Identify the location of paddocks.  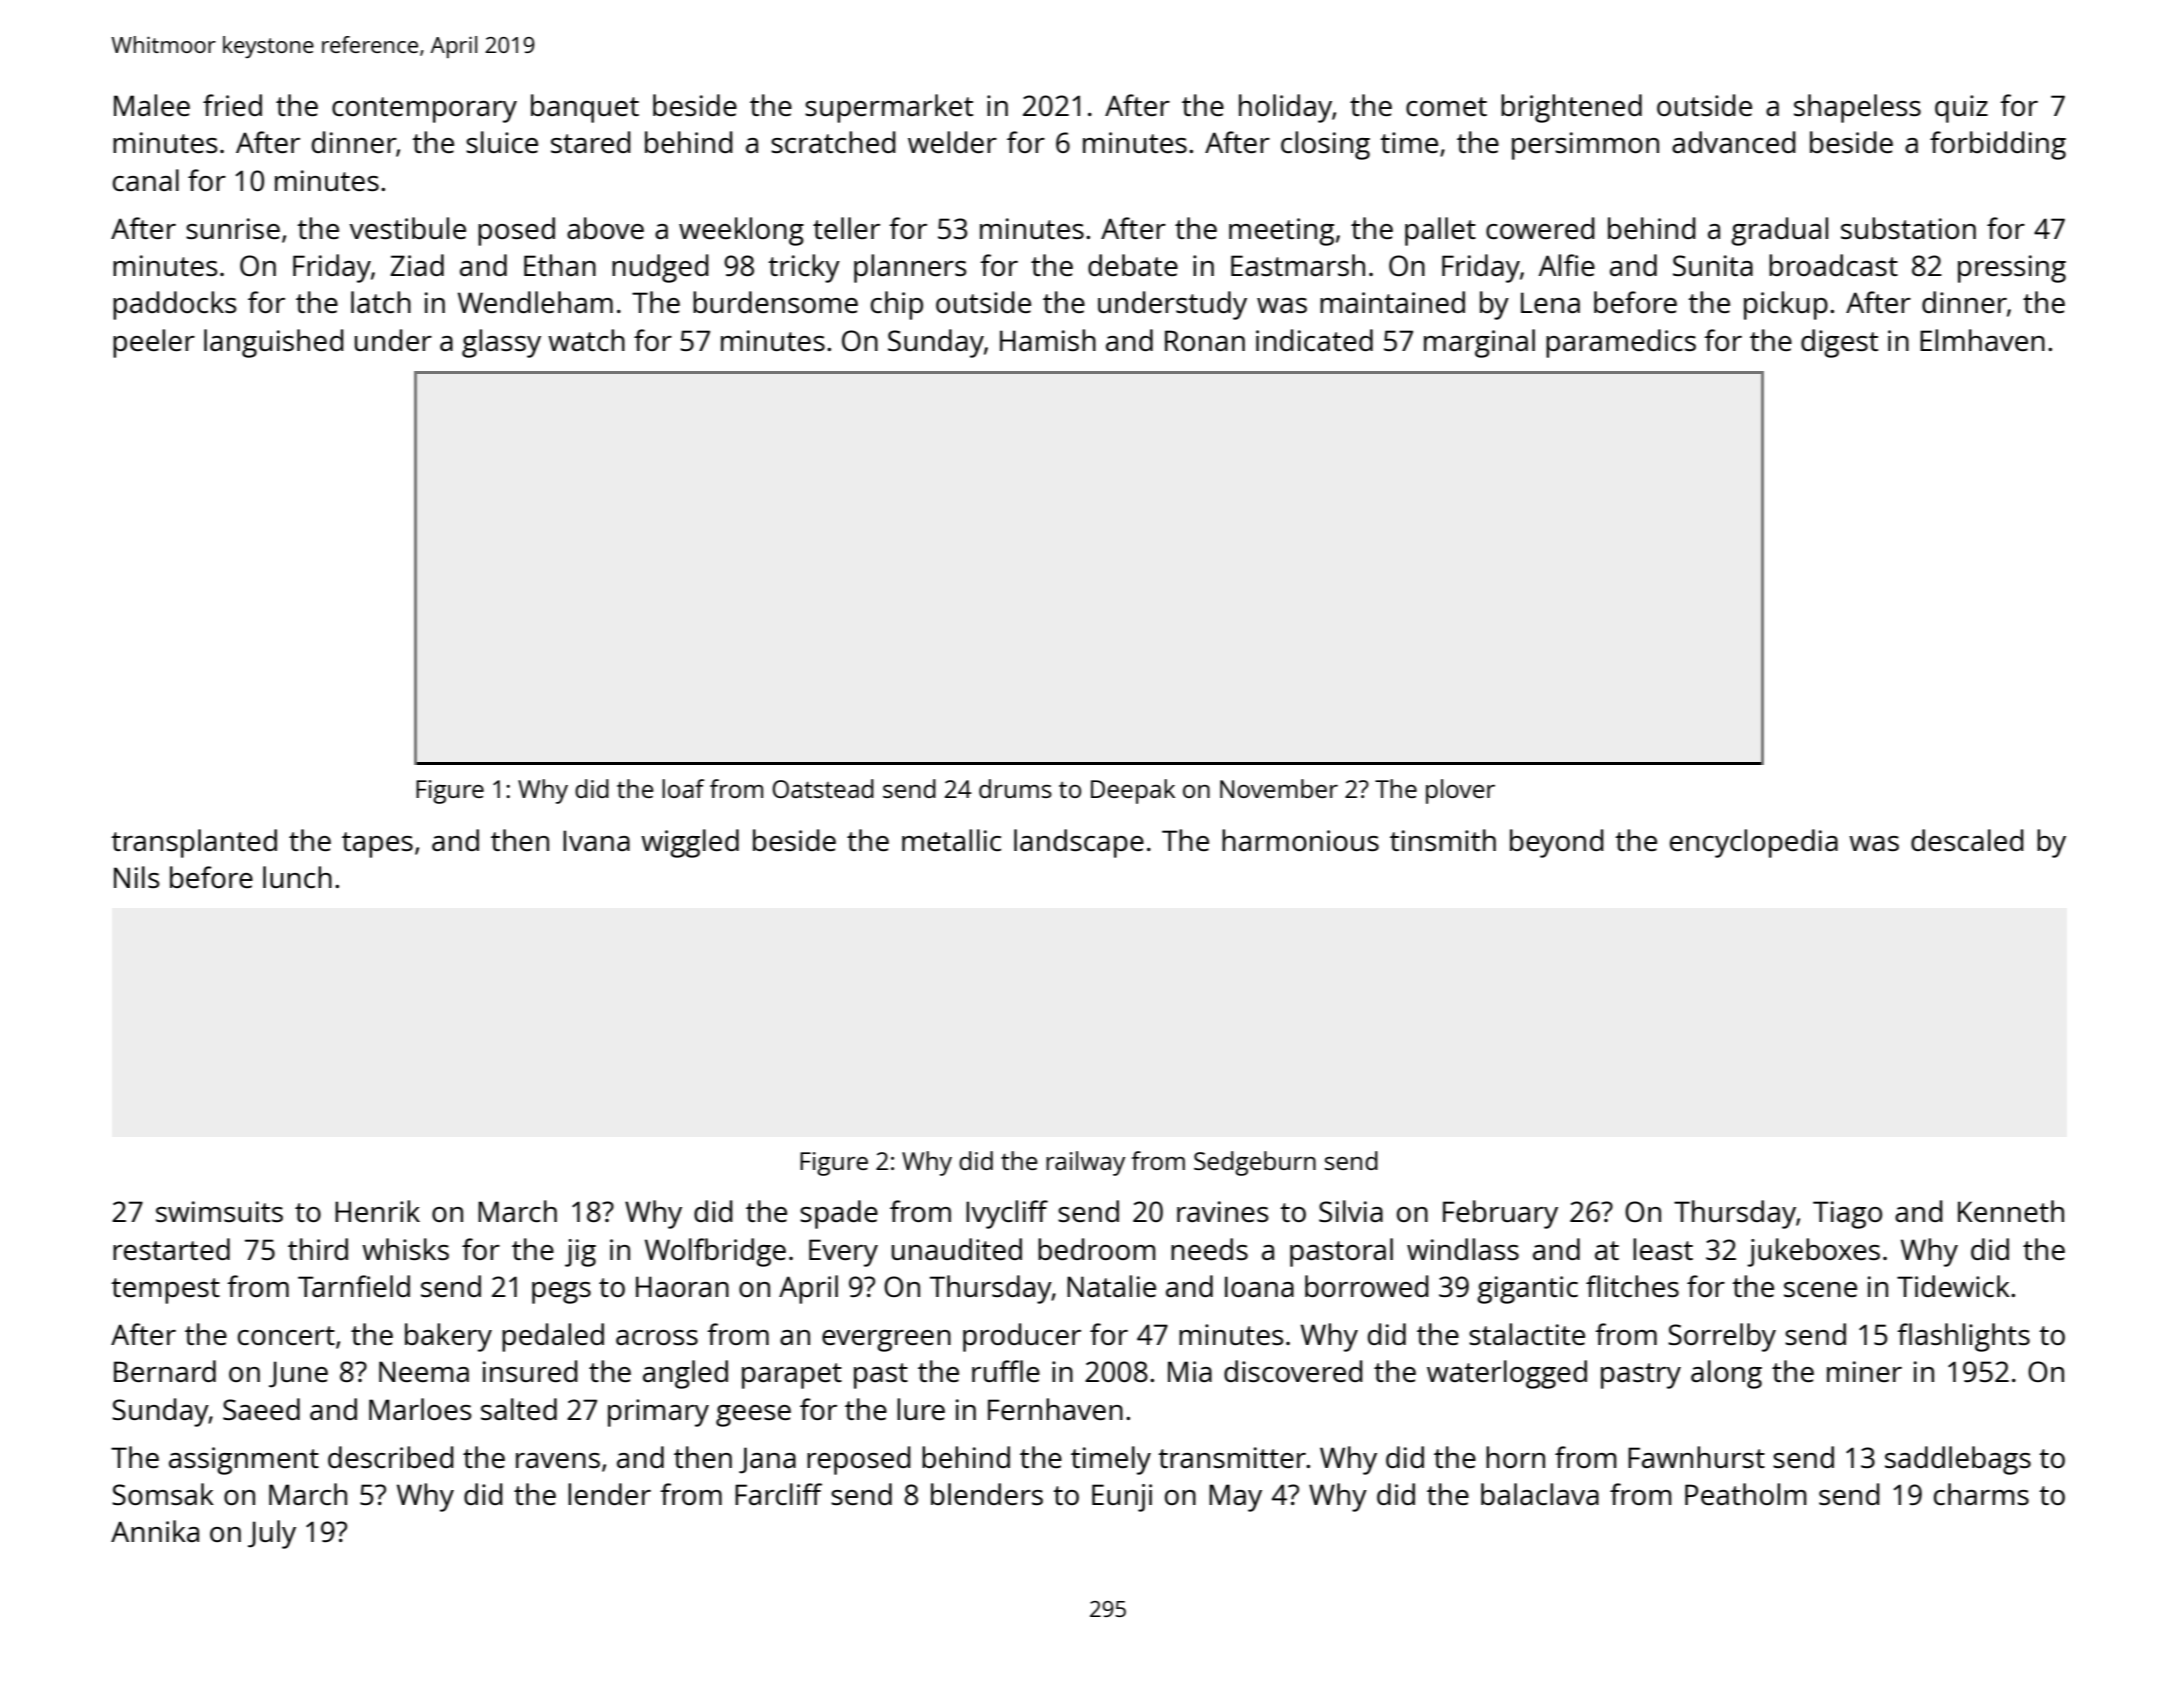
(174, 305).
